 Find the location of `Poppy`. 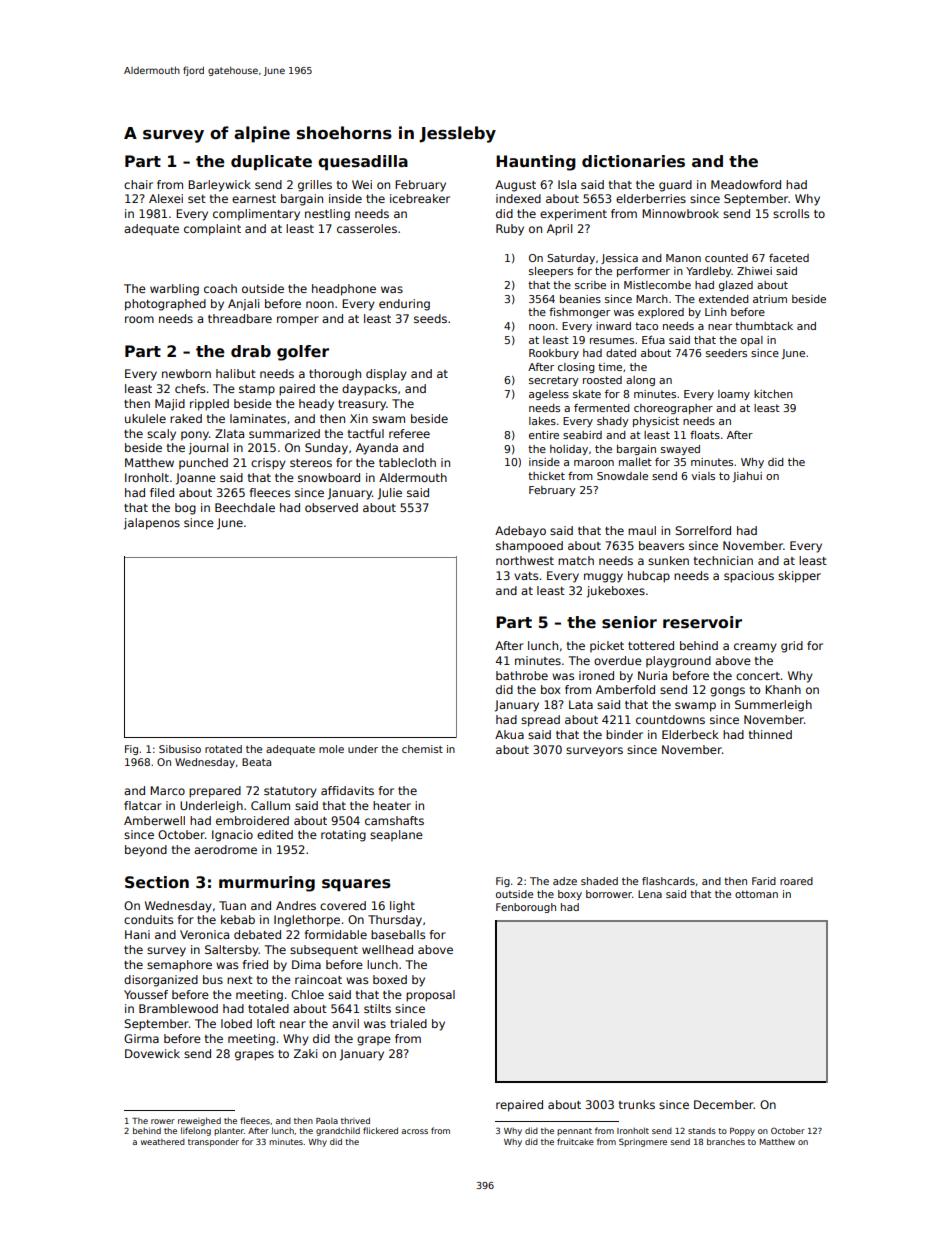

Poppy is located at coordinates (742, 1132).
